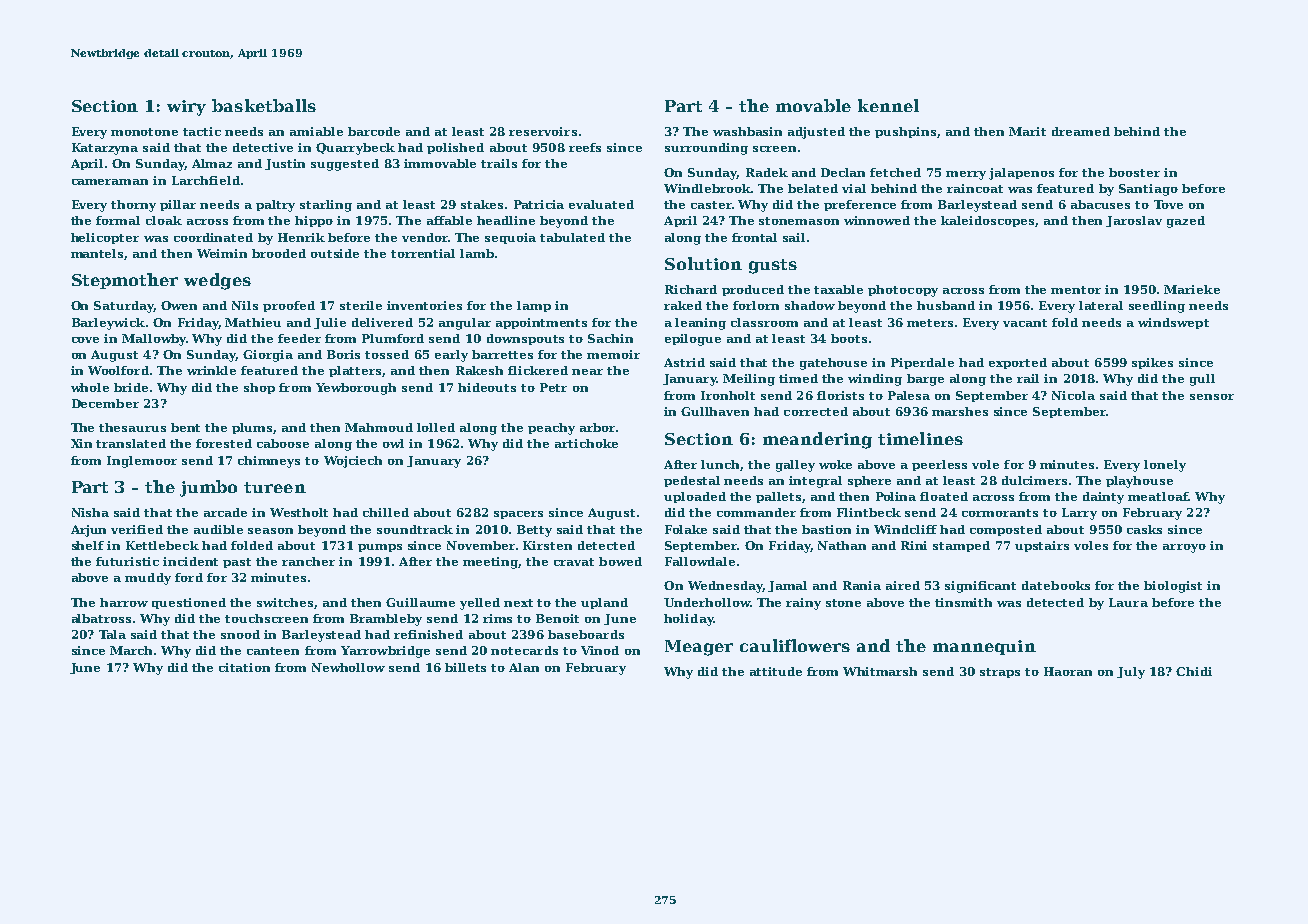 The width and height of the screenshot is (1308, 924). I want to click on booster, so click(1134, 172).
